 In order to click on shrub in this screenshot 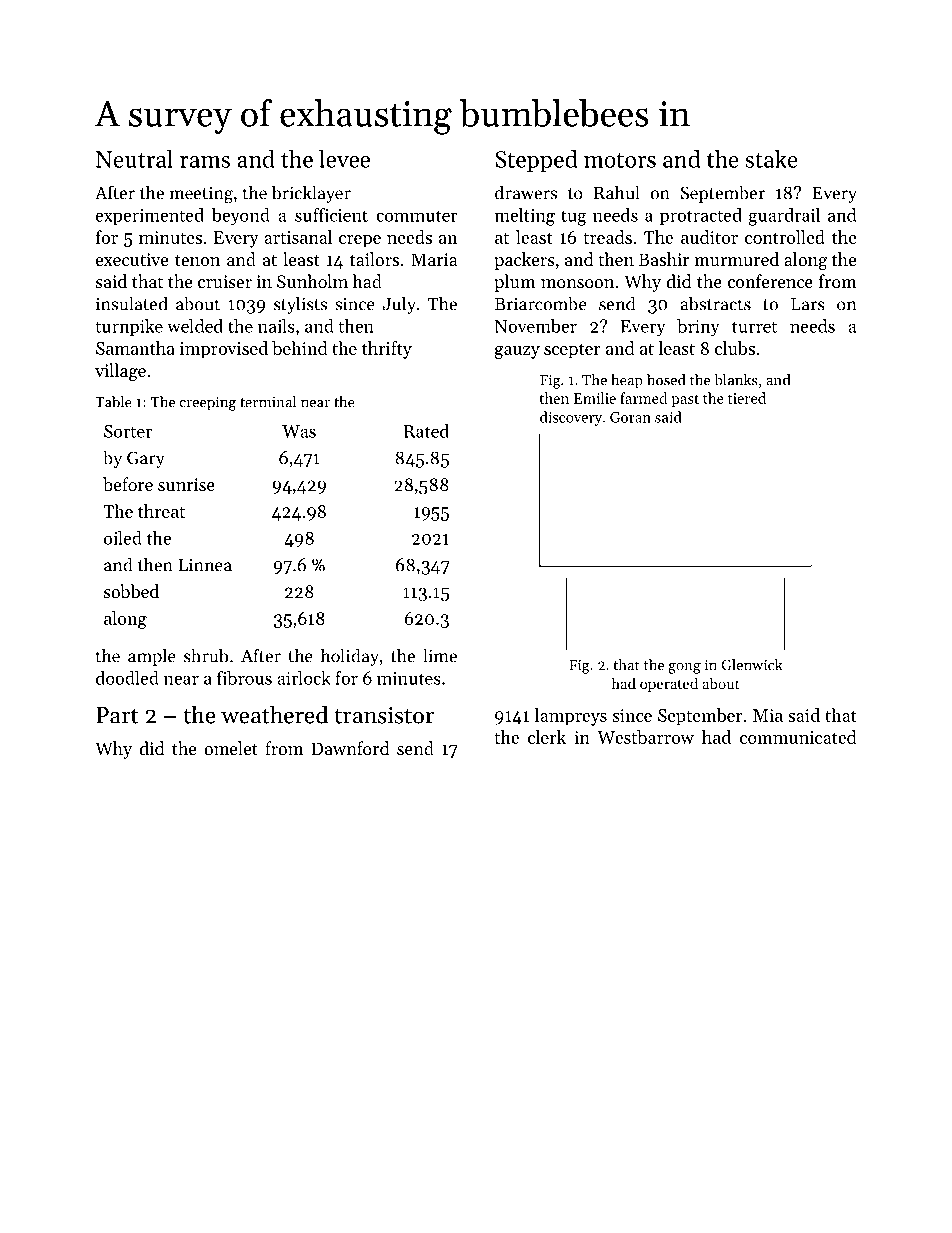, I will do `click(206, 655)`.
